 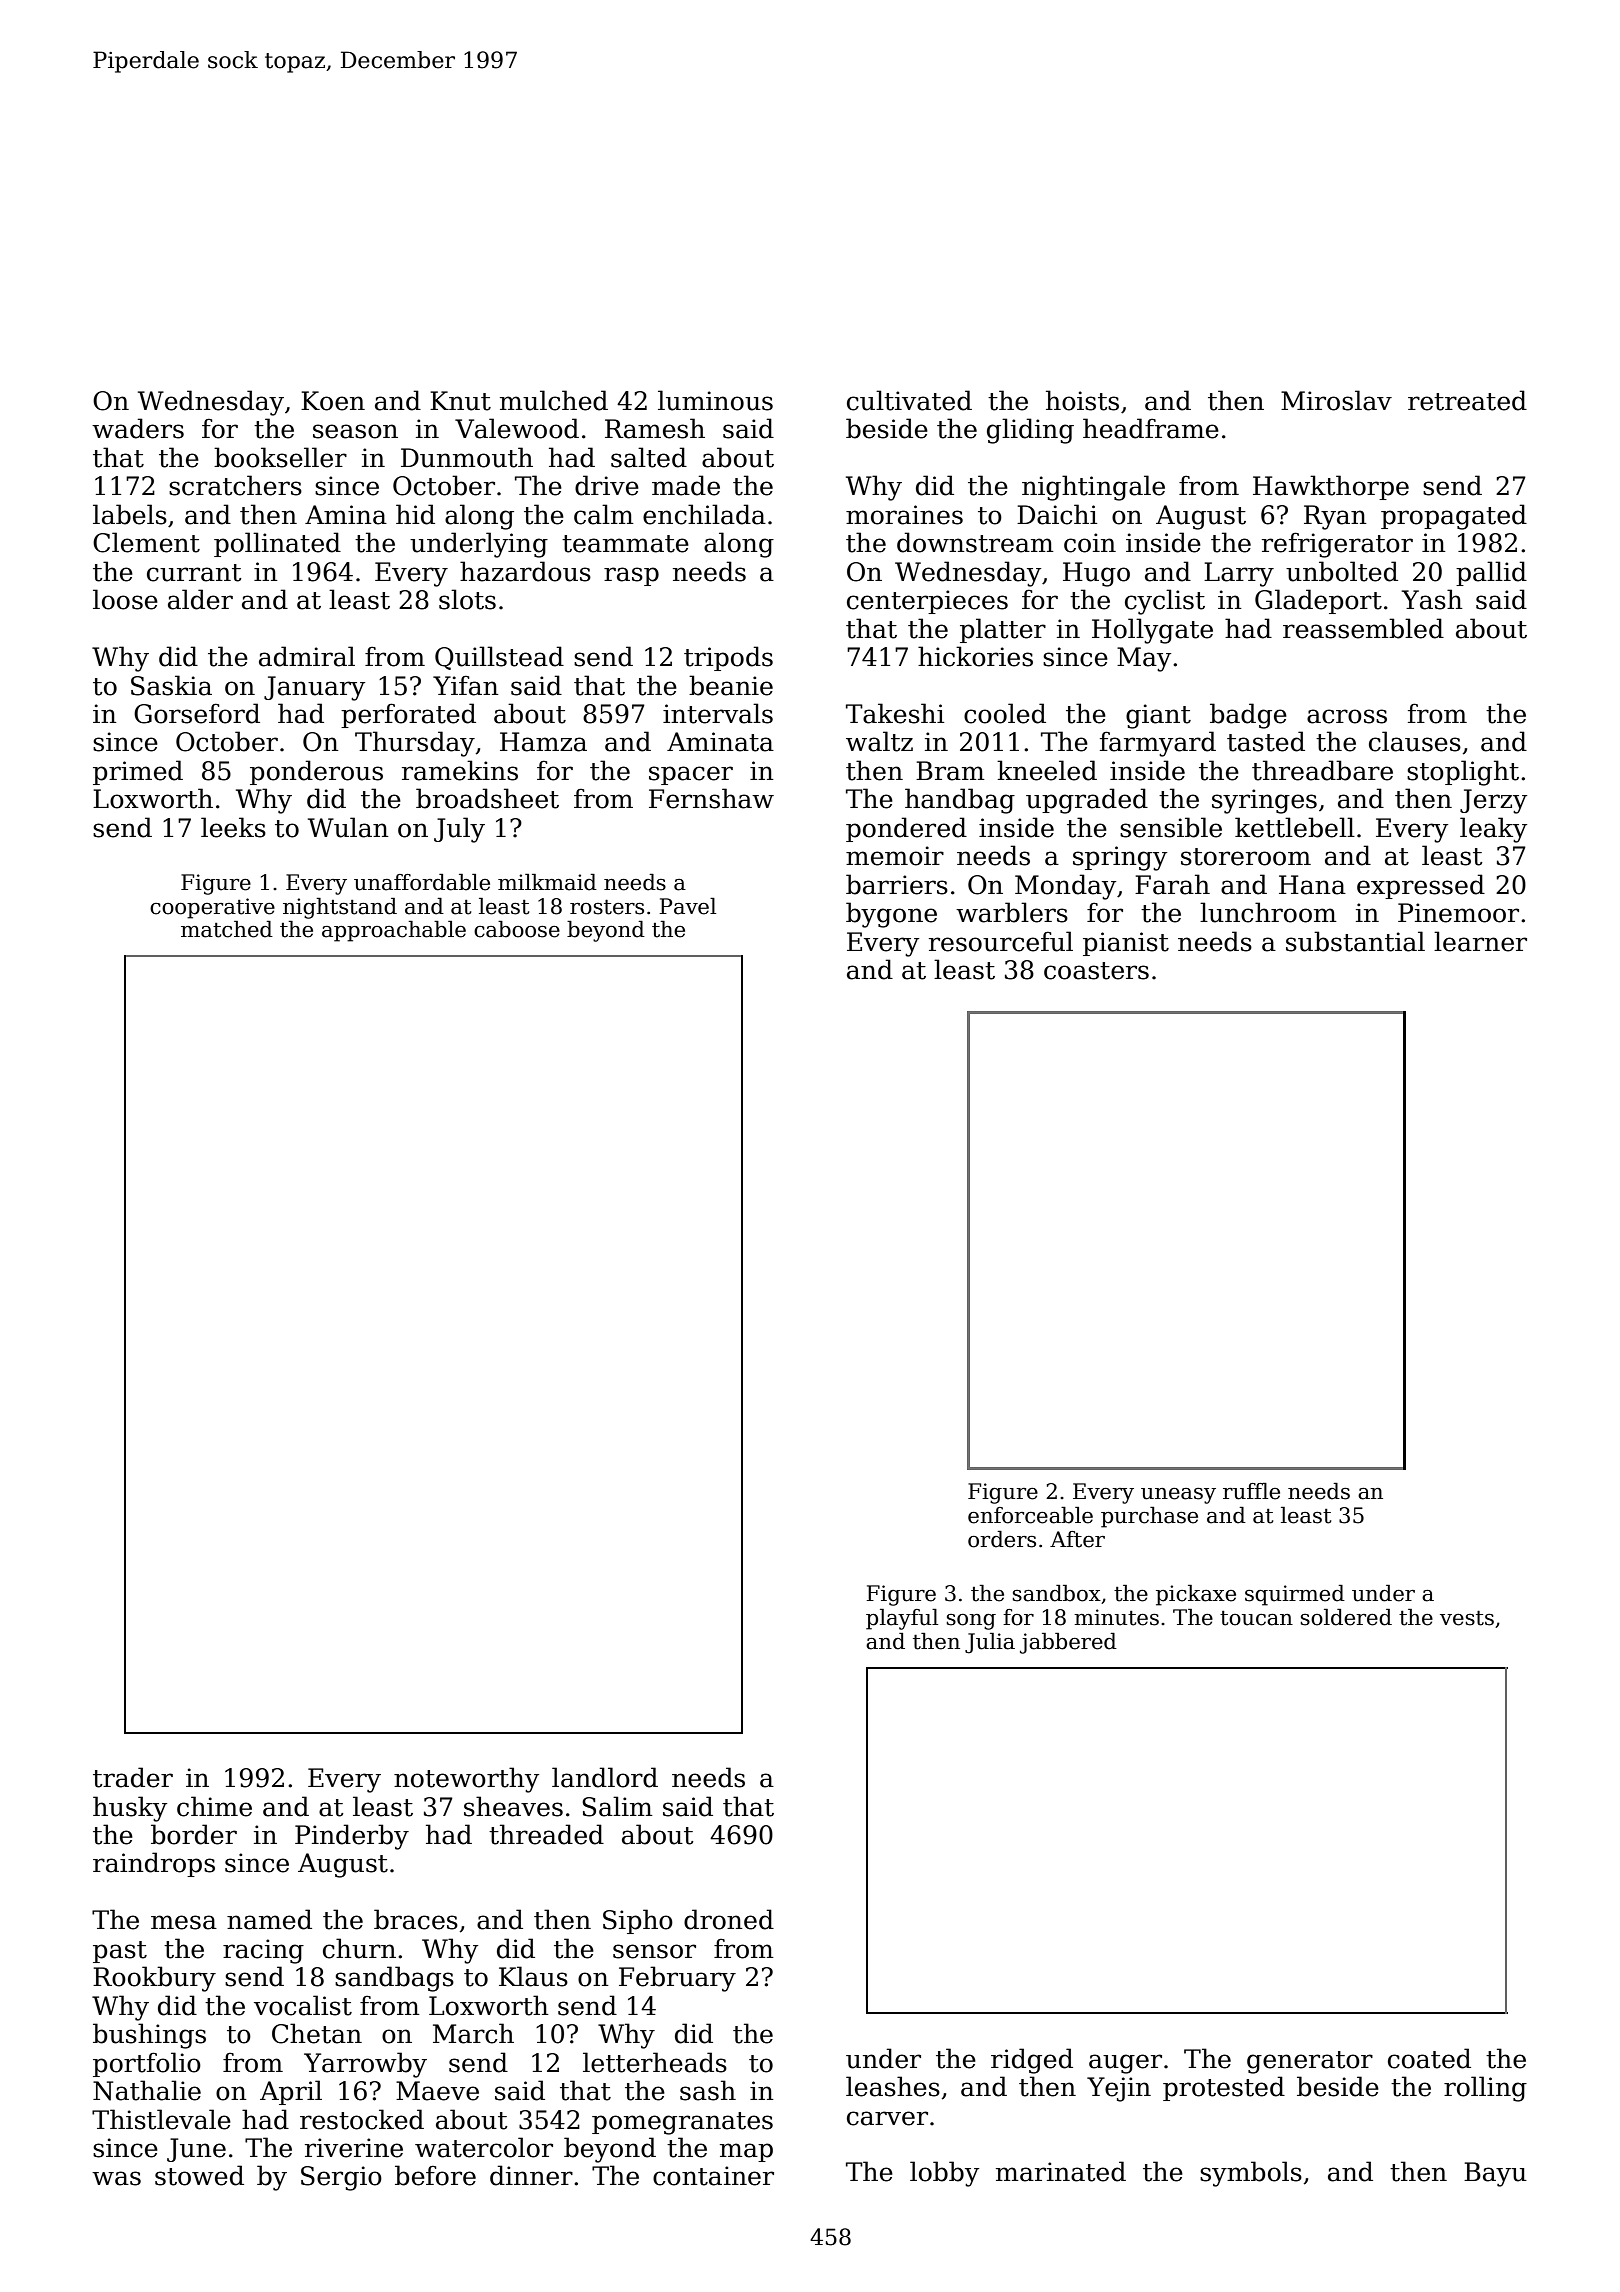 I want to click on was, so click(x=116, y=2178).
